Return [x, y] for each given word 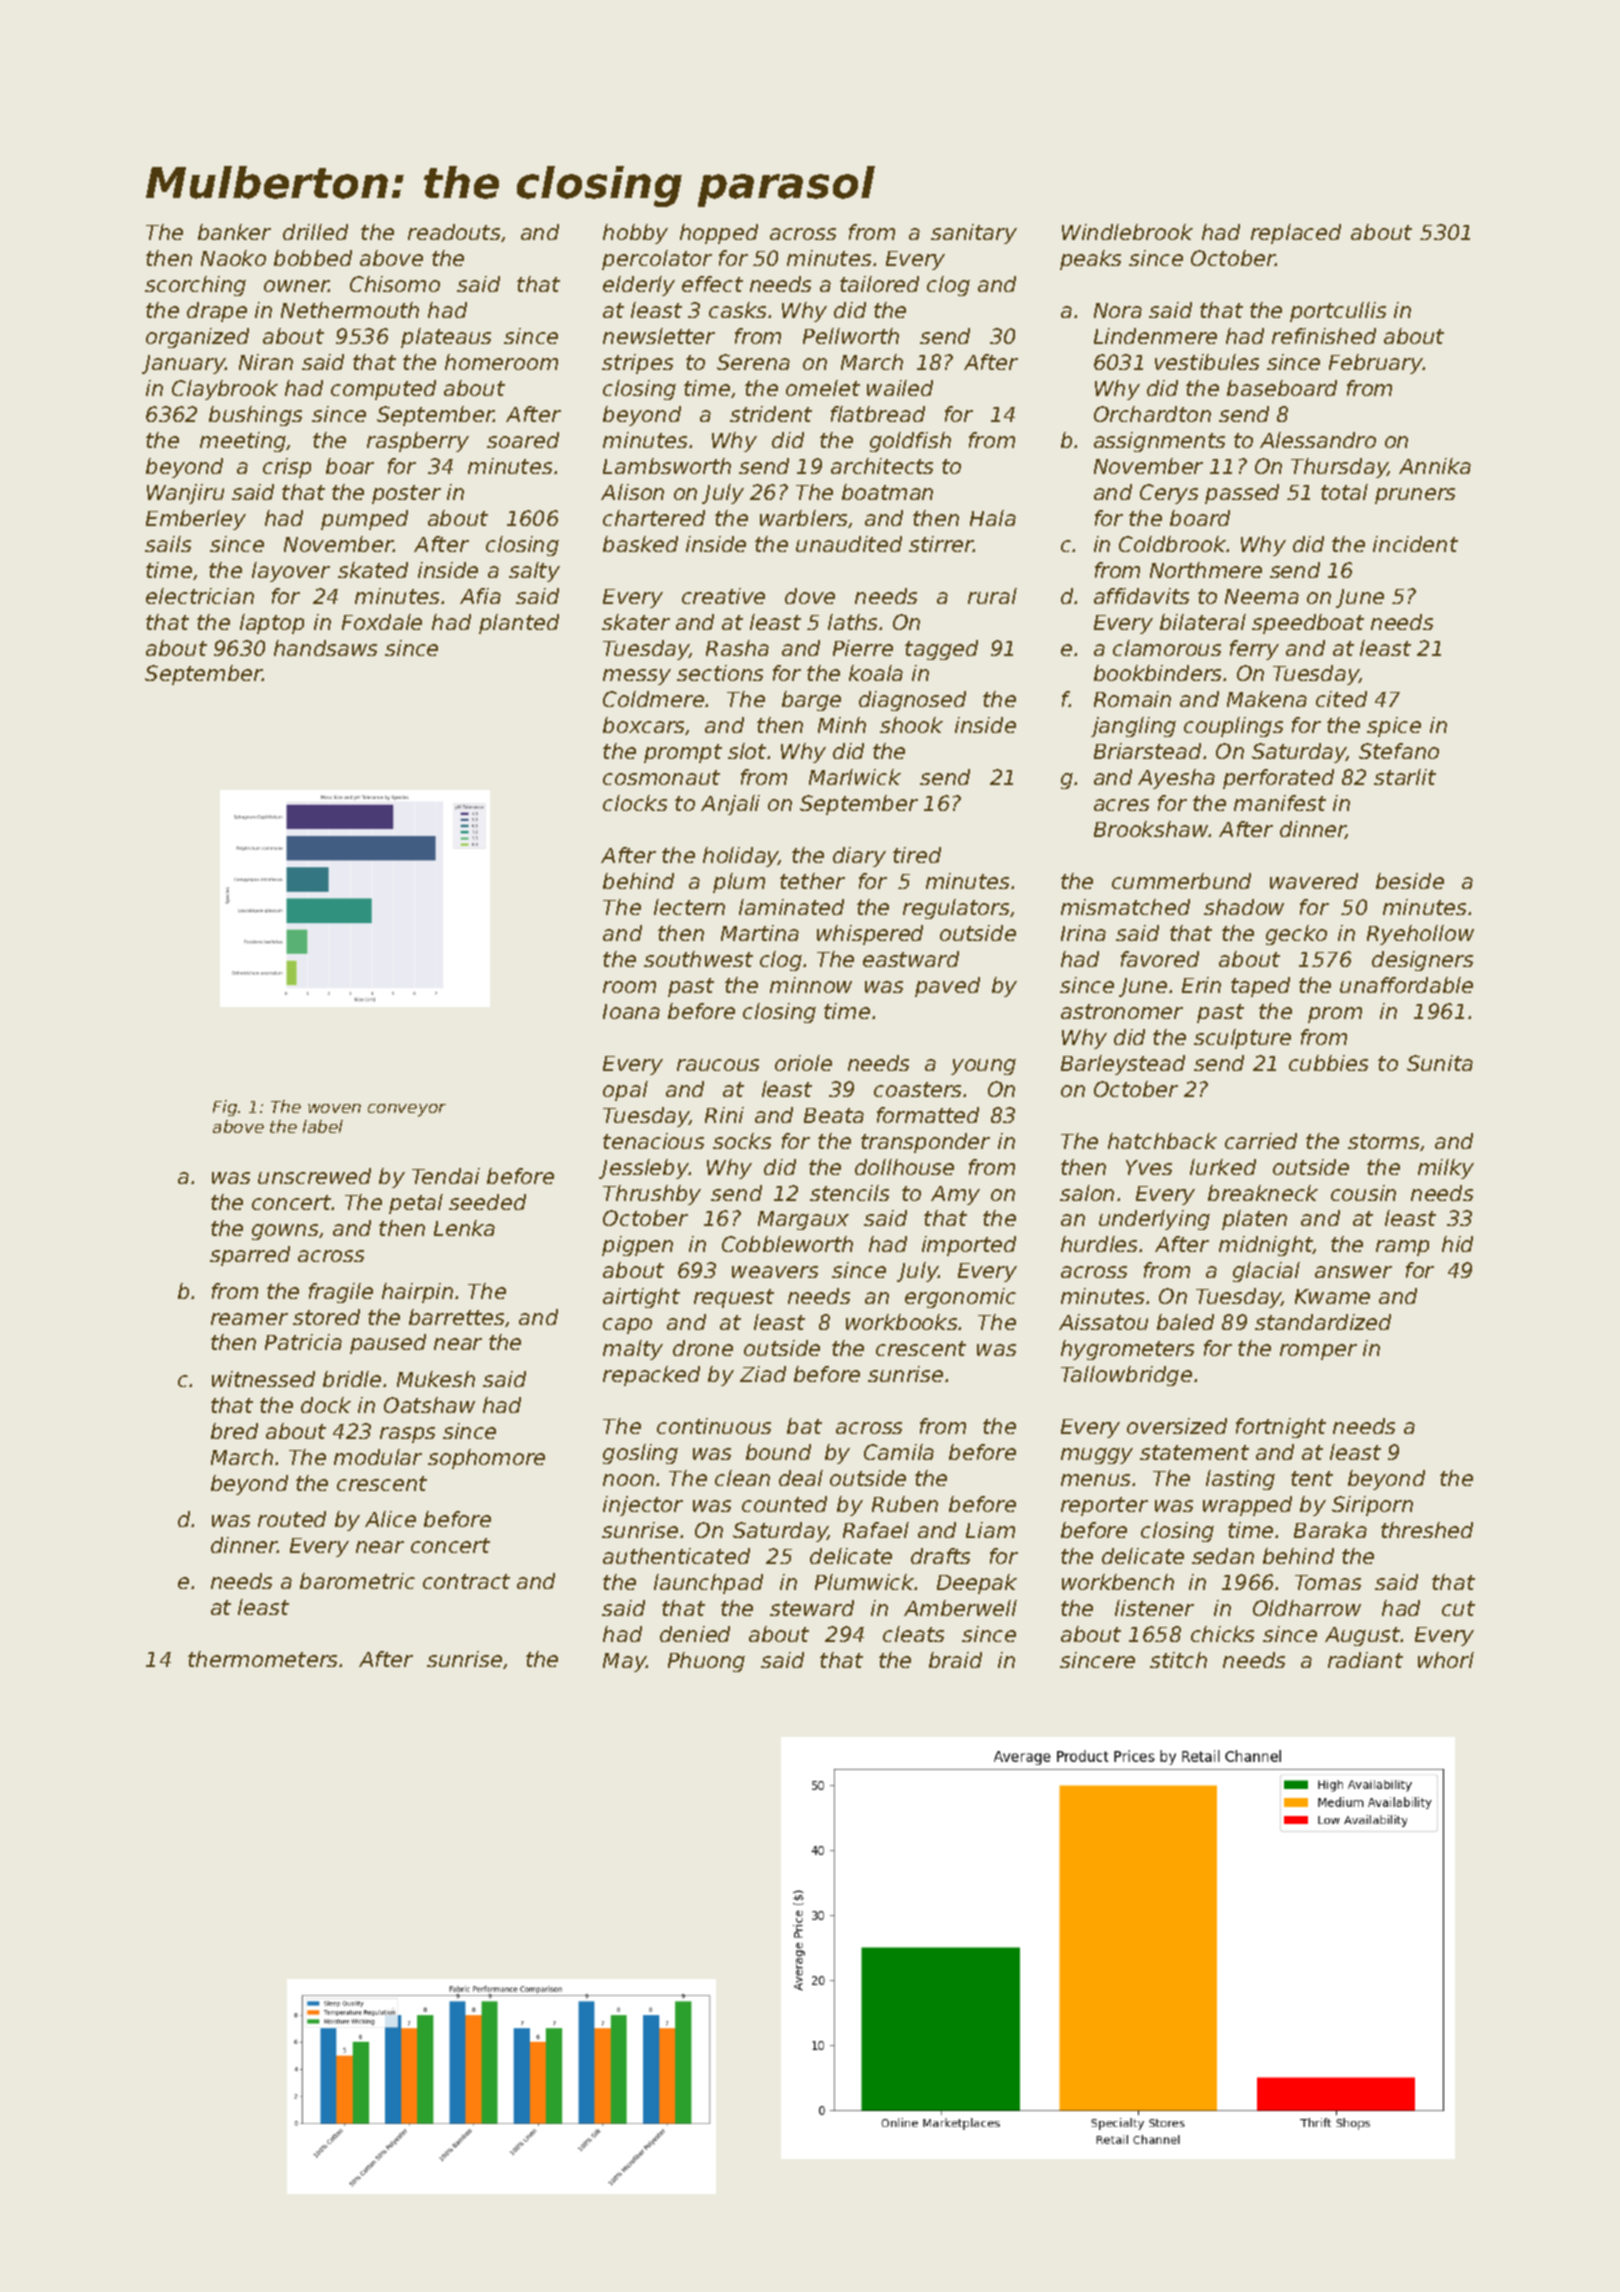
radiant [1365, 1660]
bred [234, 1431]
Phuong [706, 1662]
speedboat [1308, 624]
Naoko [233, 258]
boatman [887, 492]
